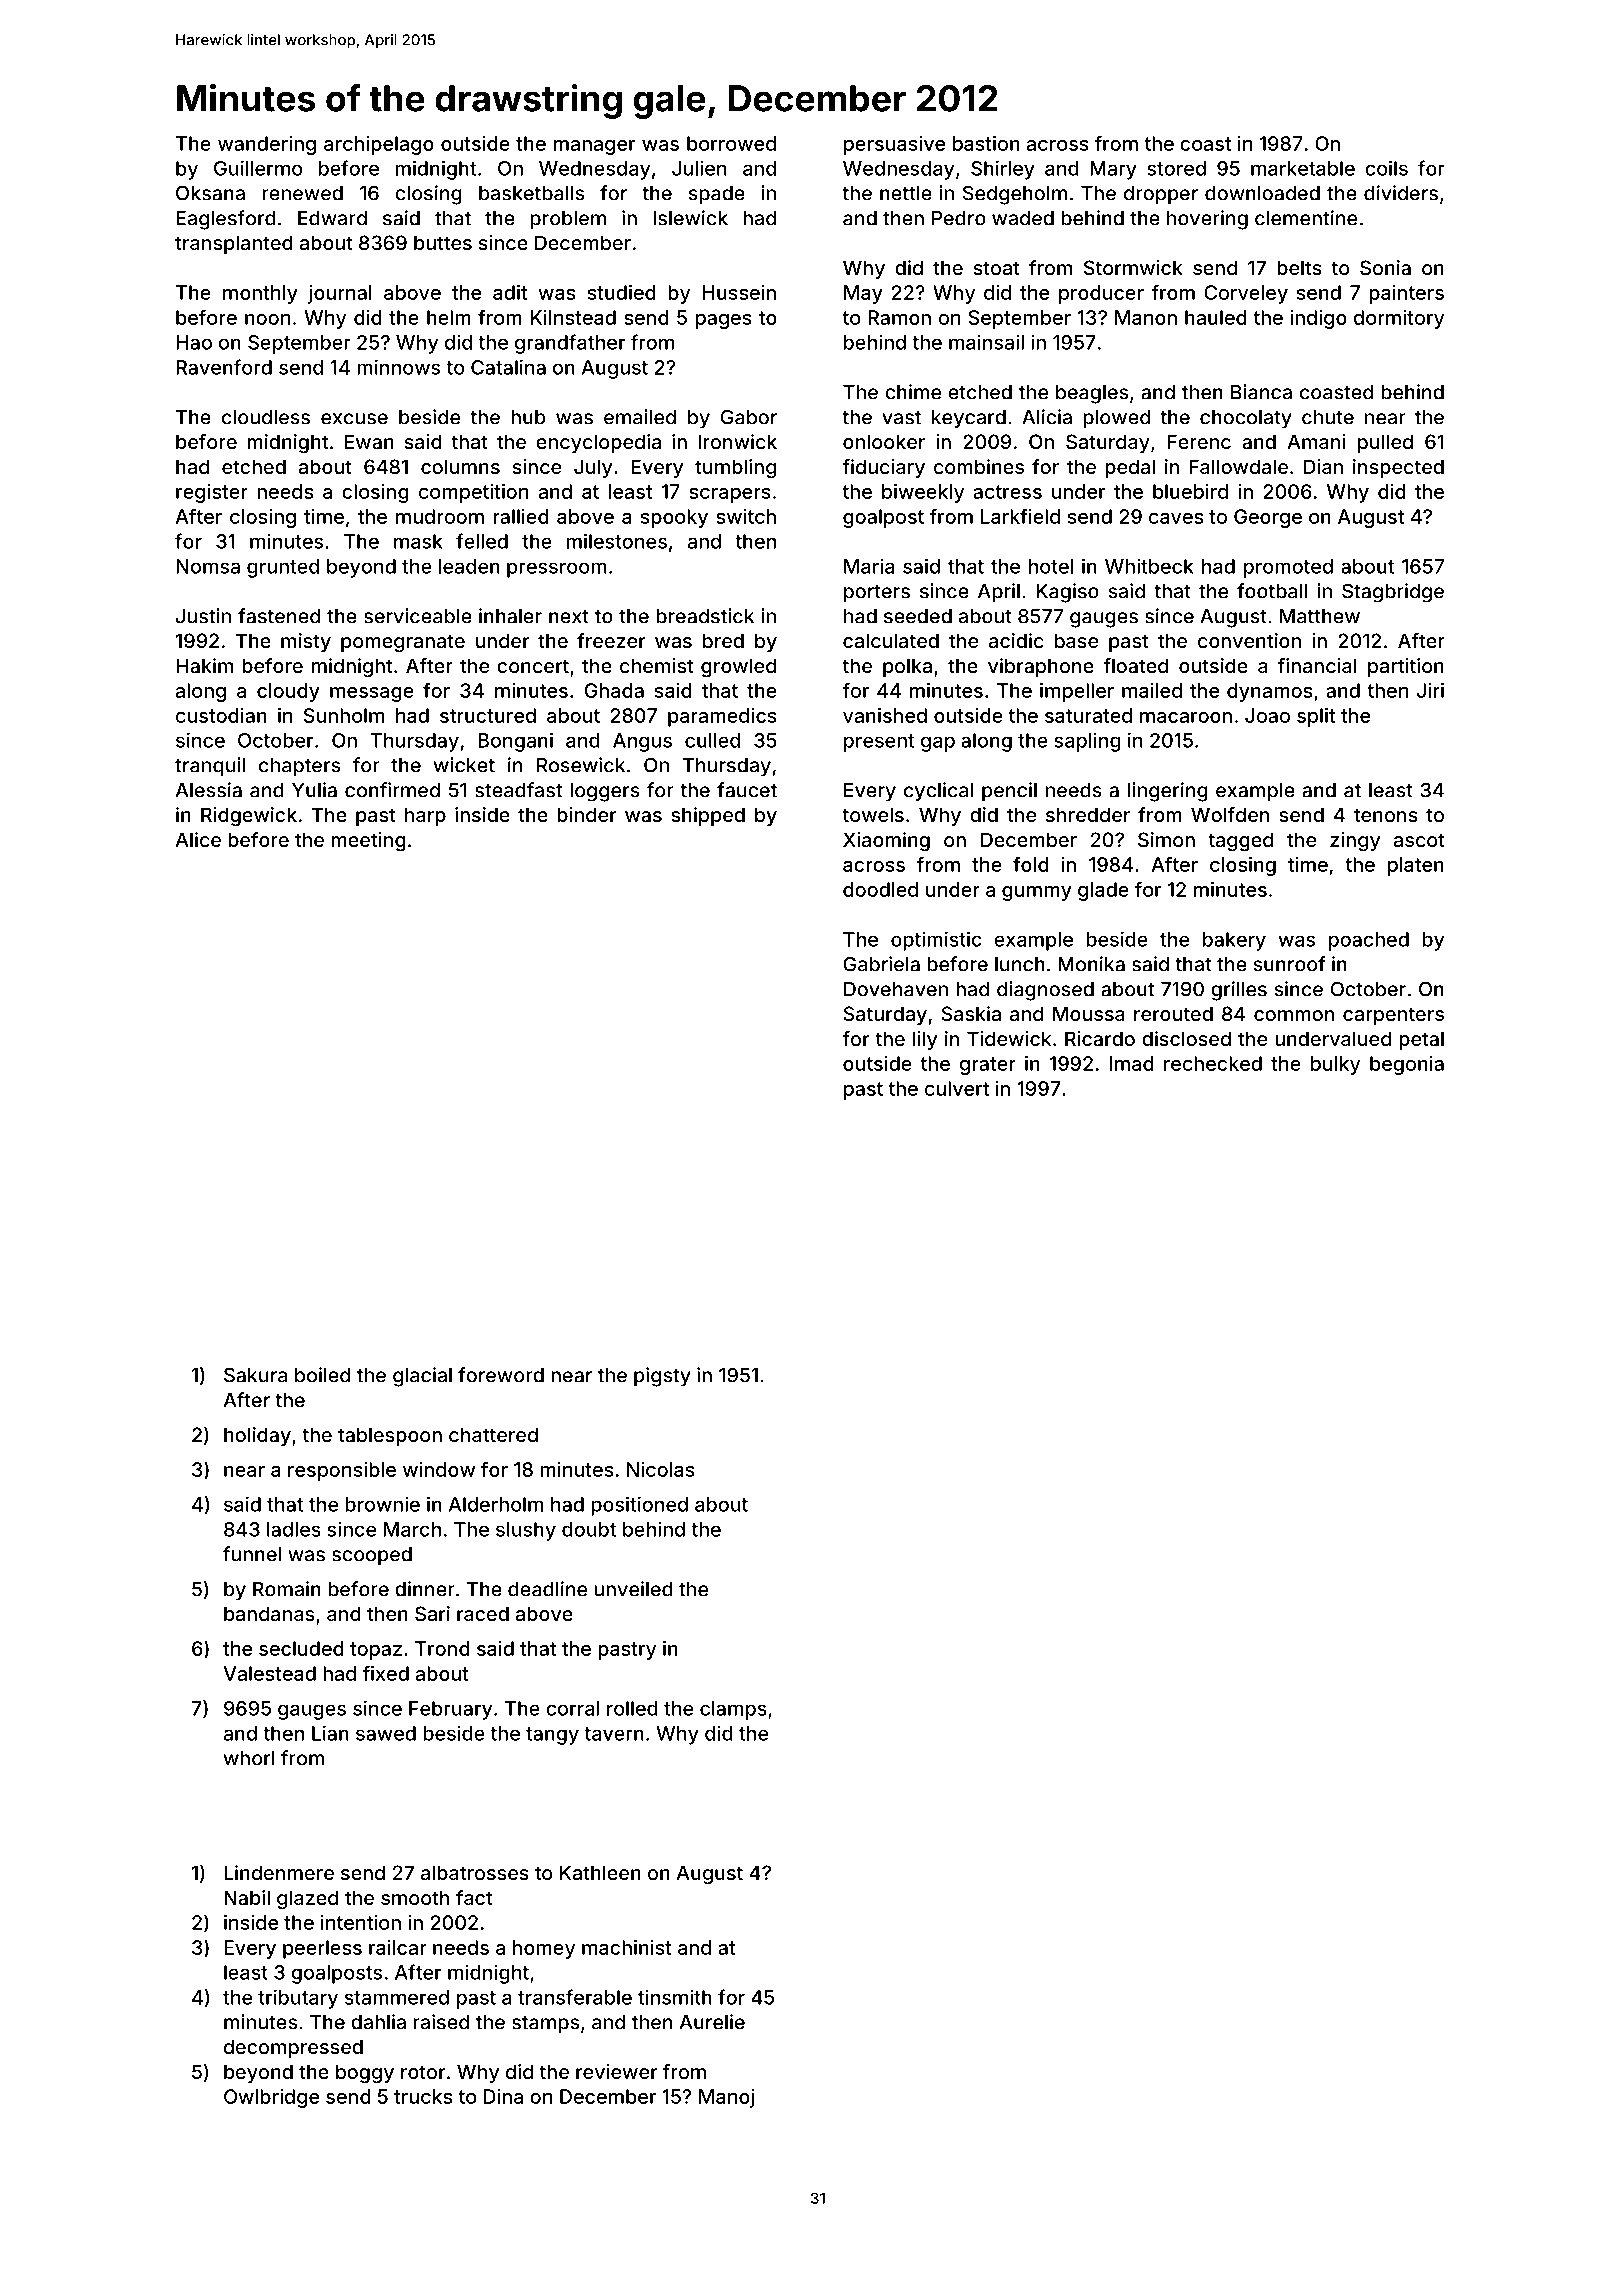  What do you see at coordinates (662, 1377) in the image?
I see `pigsty` at bounding box center [662, 1377].
